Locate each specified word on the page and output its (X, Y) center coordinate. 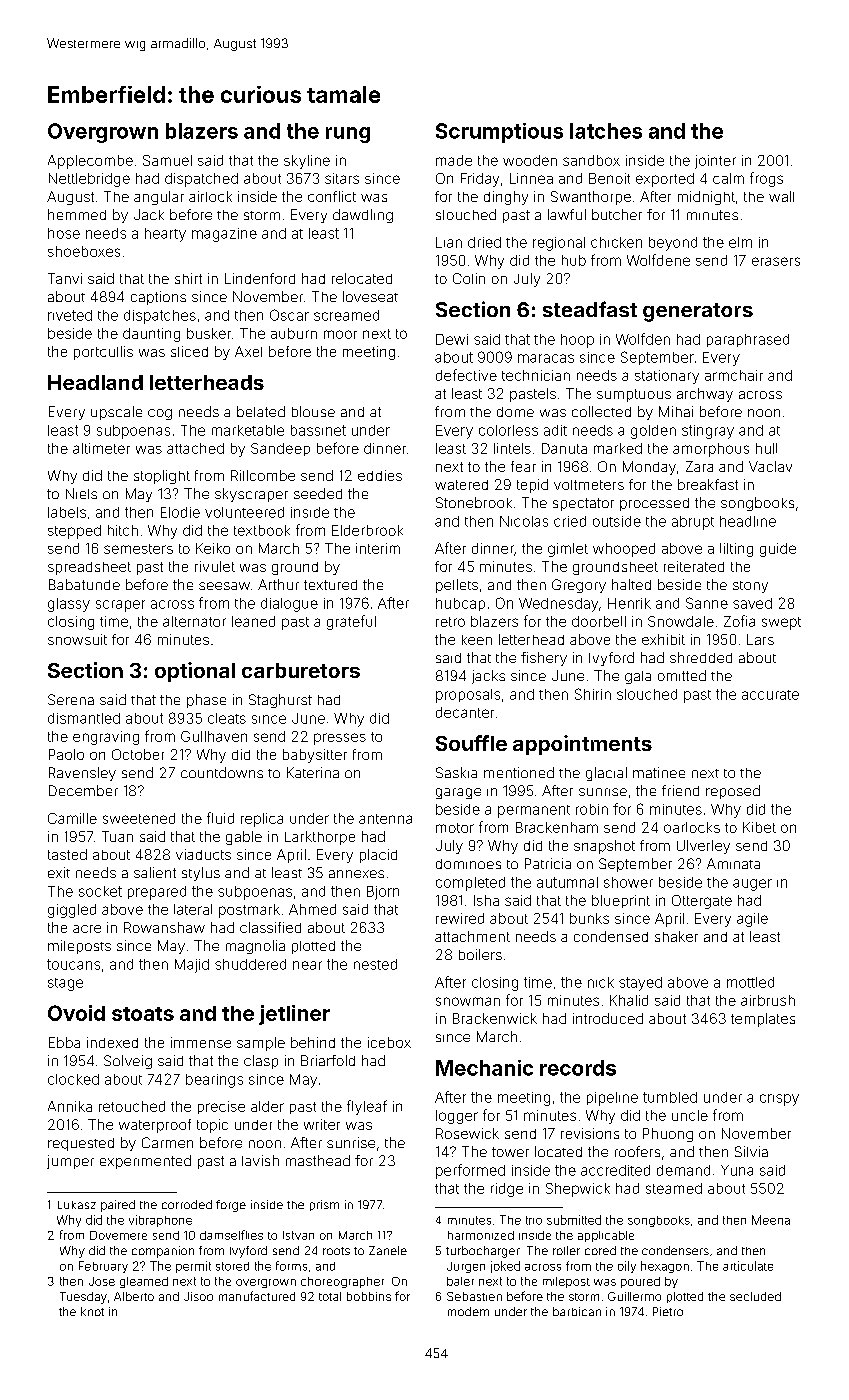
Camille (72, 818)
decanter (465, 712)
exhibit (663, 639)
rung (348, 135)
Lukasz (77, 1205)
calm (728, 178)
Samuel (167, 160)
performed (470, 1171)
